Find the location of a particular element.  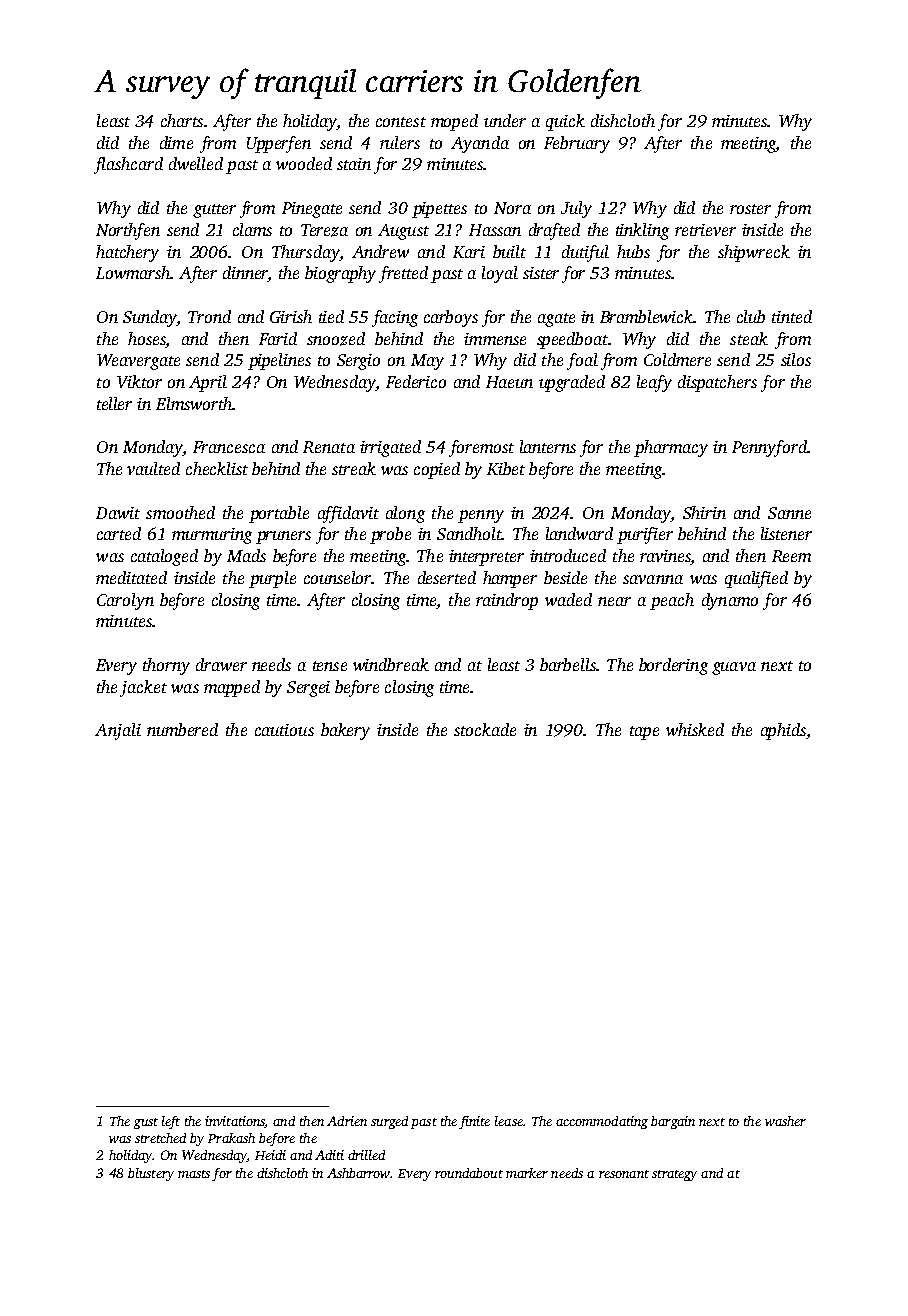

steak is located at coordinates (749, 338).
